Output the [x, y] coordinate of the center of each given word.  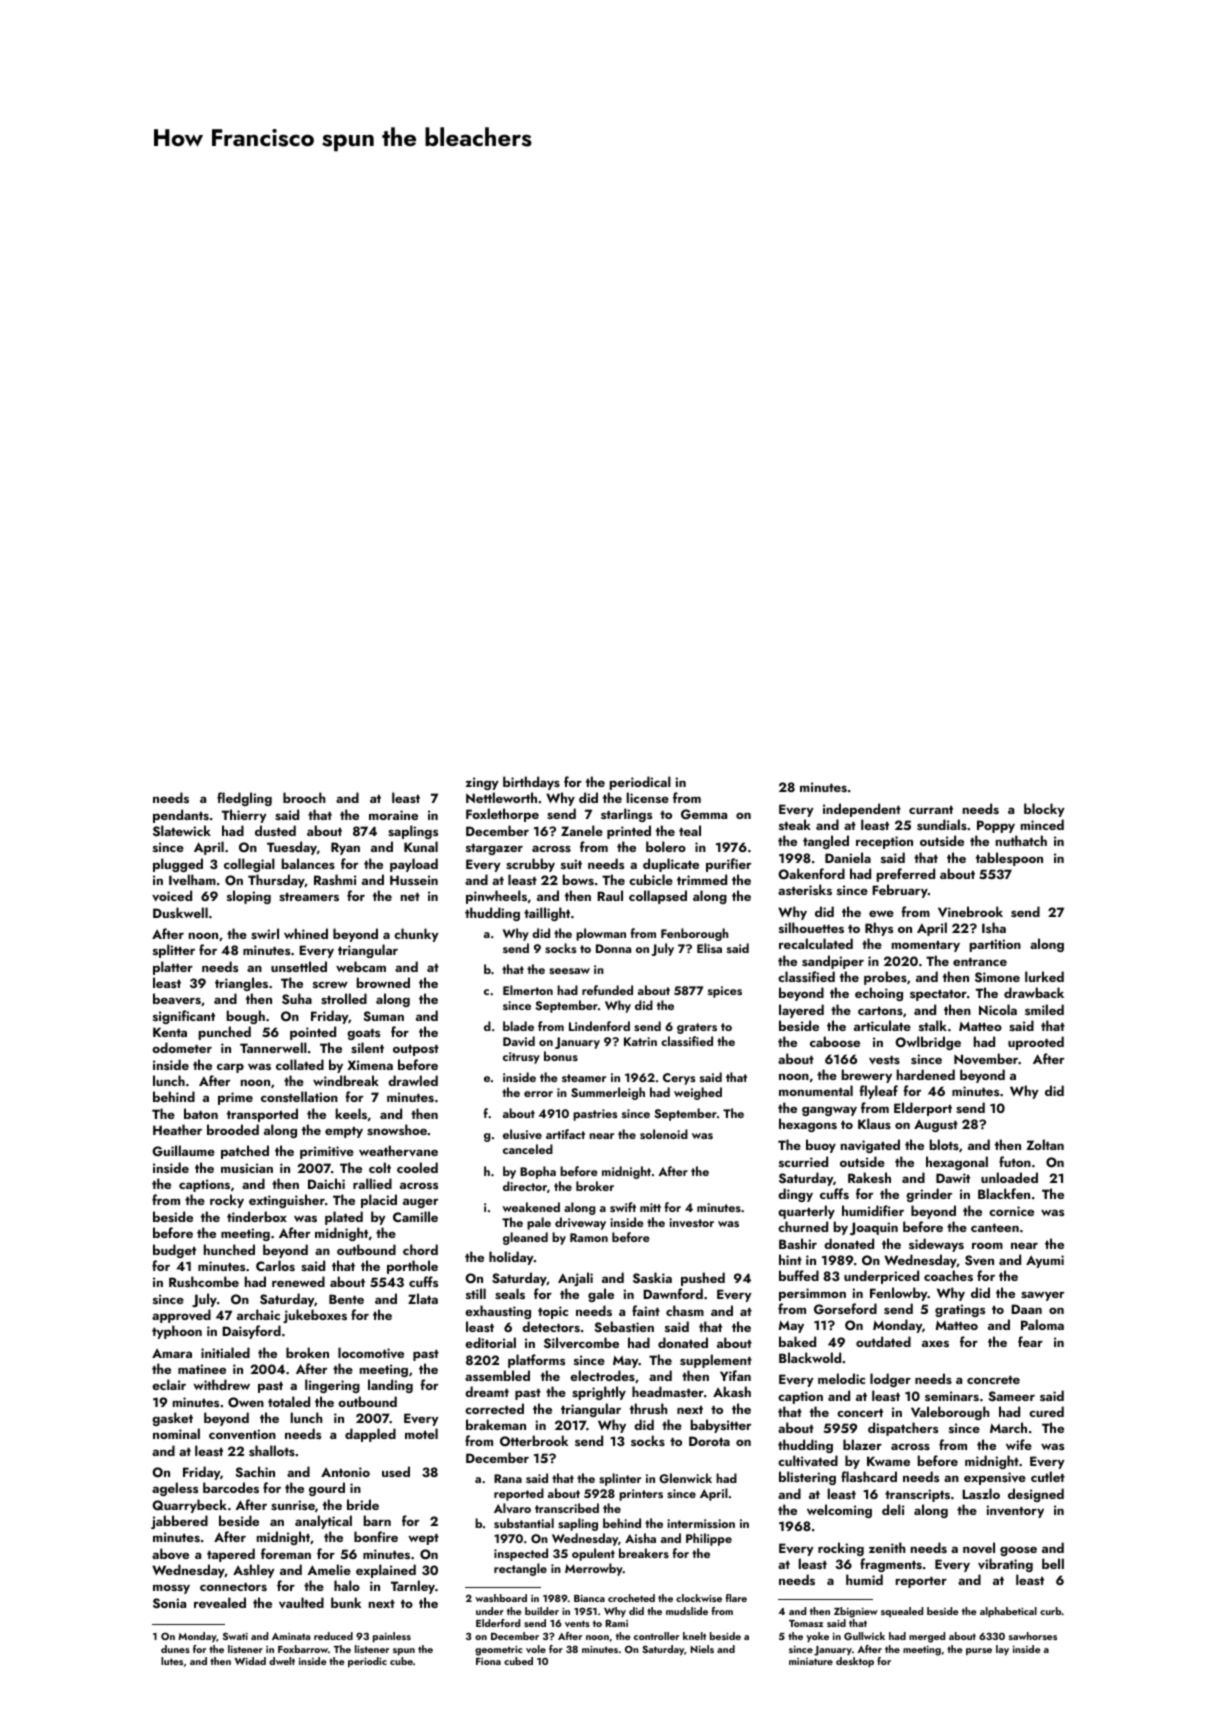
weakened [531, 1207]
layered [801, 1011]
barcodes [231, 1487]
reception [884, 842]
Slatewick [182, 831]
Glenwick [685, 1478]
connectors [233, 1586]
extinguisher [287, 1201]
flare [736, 1598]
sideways [936, 1245]
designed [1036, 1495]
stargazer [494, 849]
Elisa [709, 948]
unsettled [299, 966]
